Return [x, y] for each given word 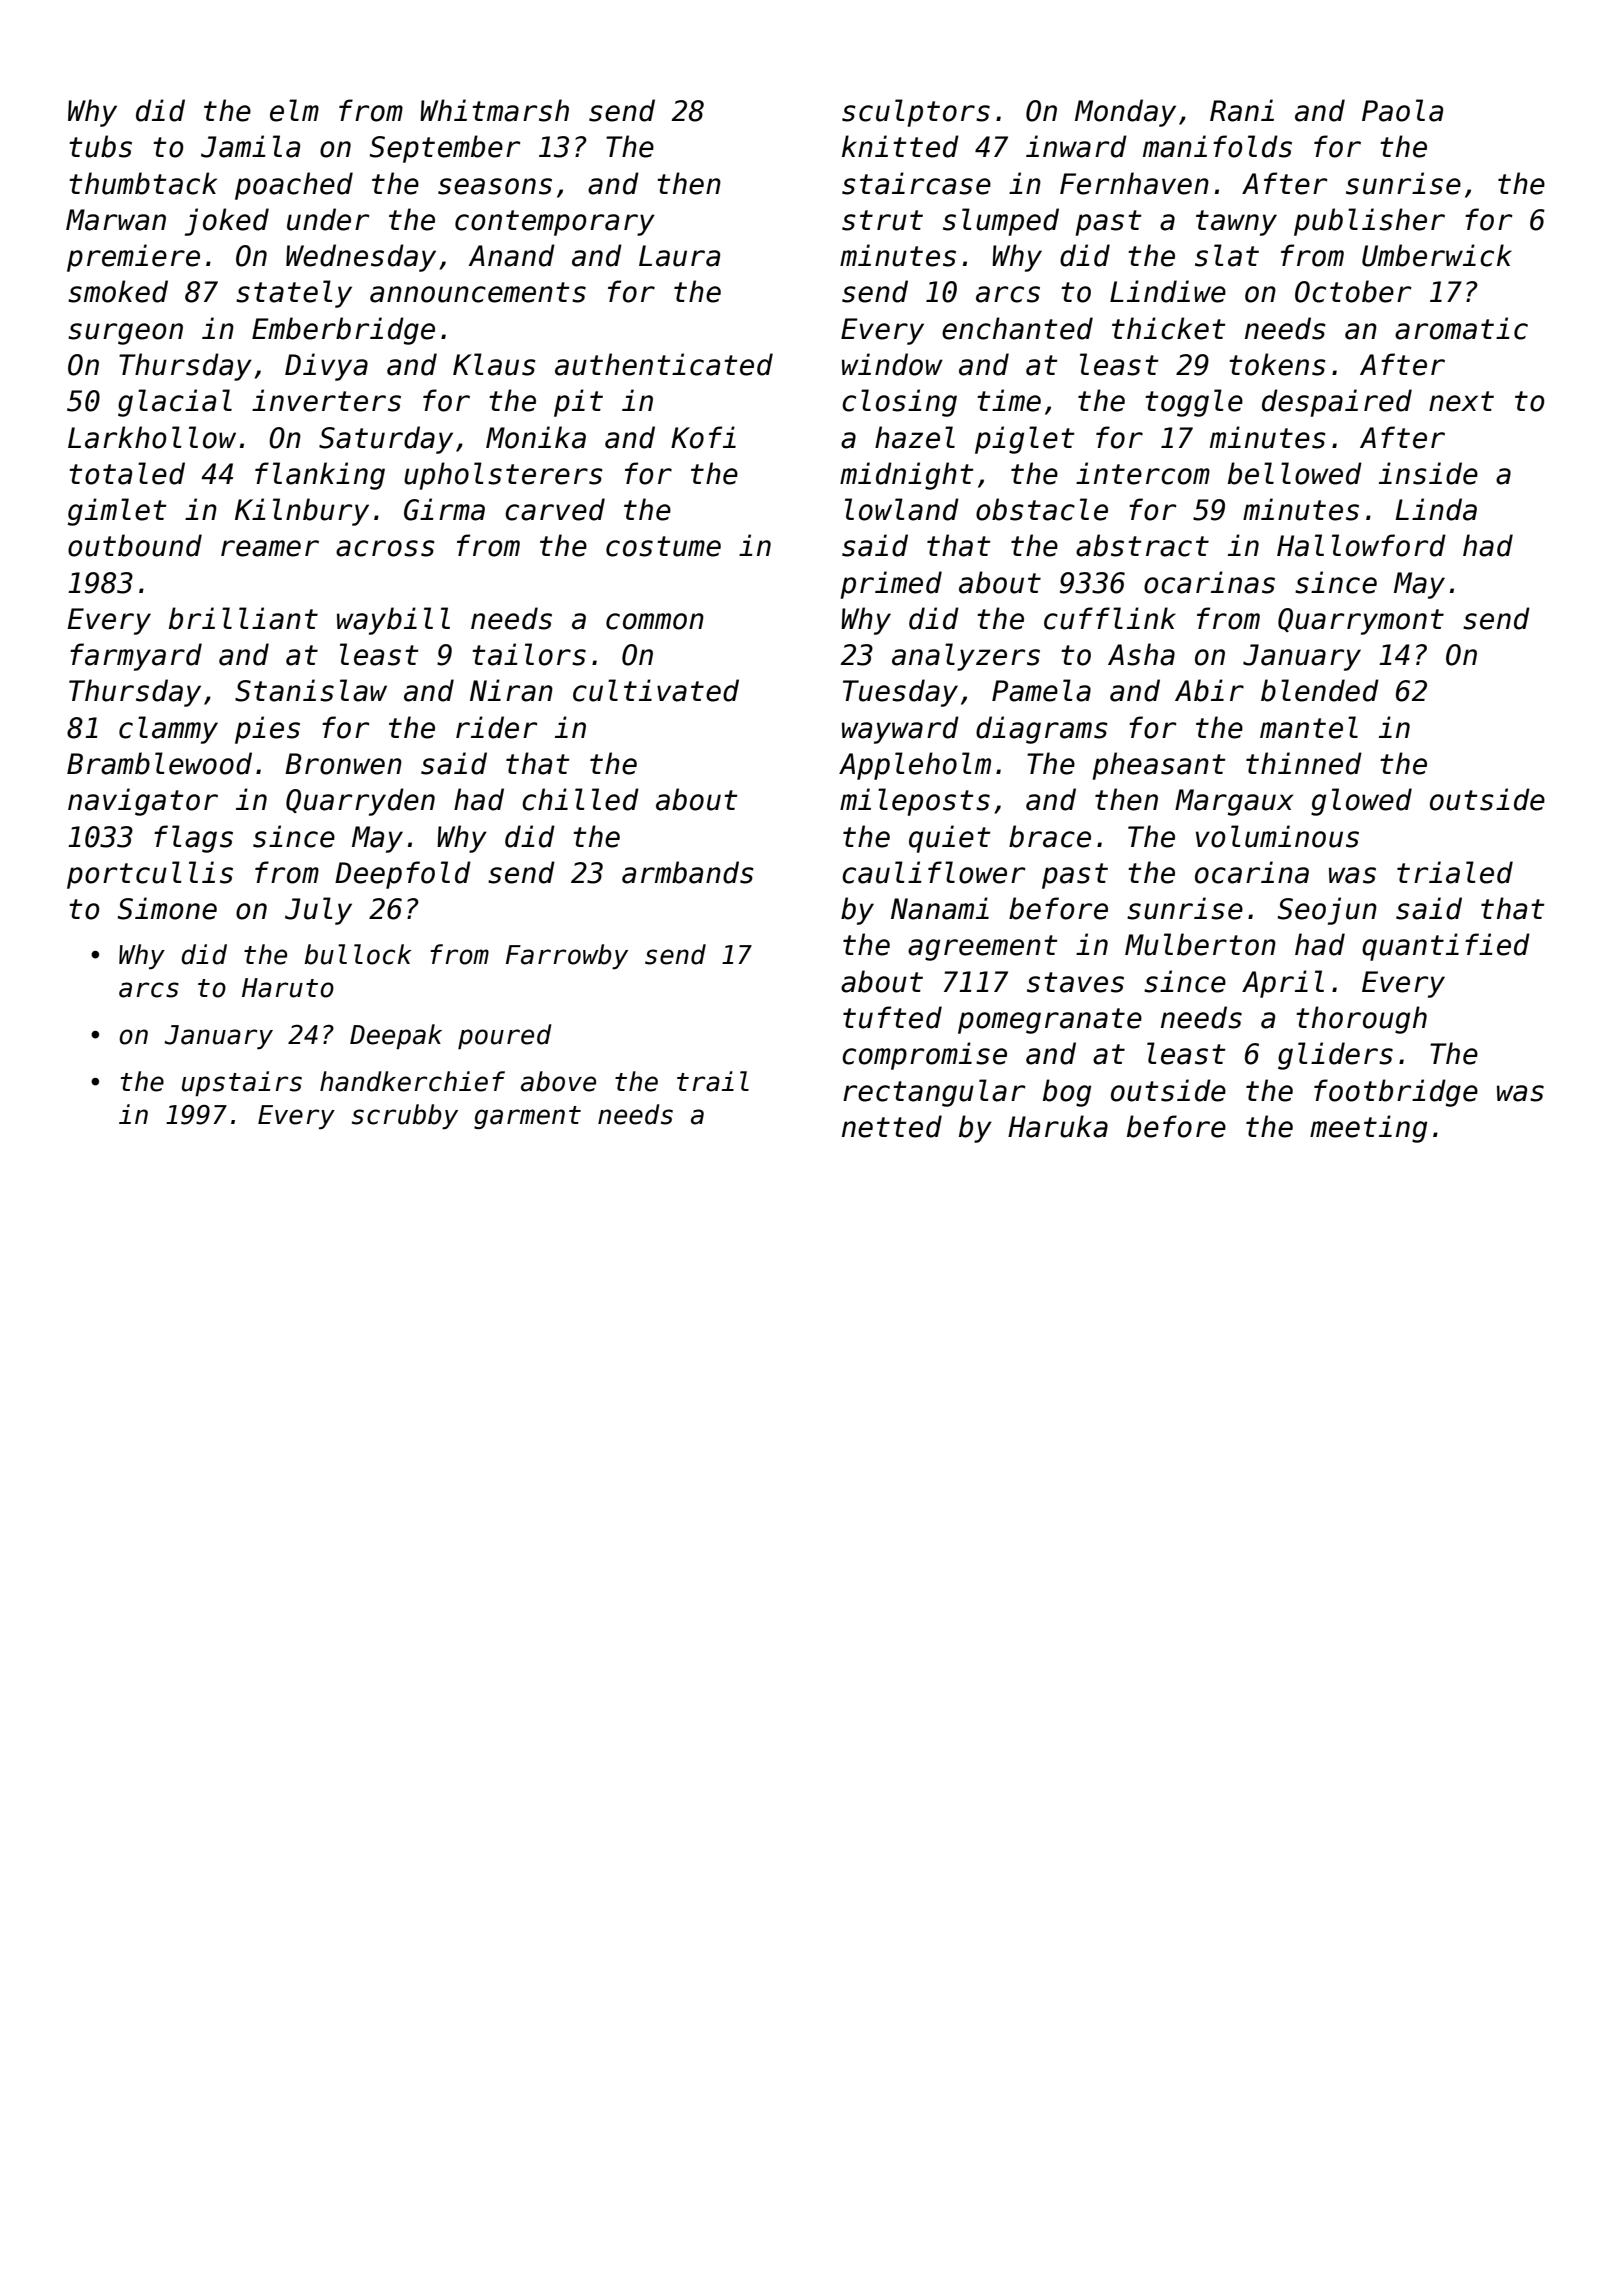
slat [1227, 255]
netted [892, 1126]
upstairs [242, 1083]
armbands [688, 872]
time [1009, 400]
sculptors [916, 113]
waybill [393, 621]
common [655, 621]
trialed [1455, 872]
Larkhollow [152, 437]
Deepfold [403, 875]
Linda [1436, 509]
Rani [1242, 110]
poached [294, 186]
